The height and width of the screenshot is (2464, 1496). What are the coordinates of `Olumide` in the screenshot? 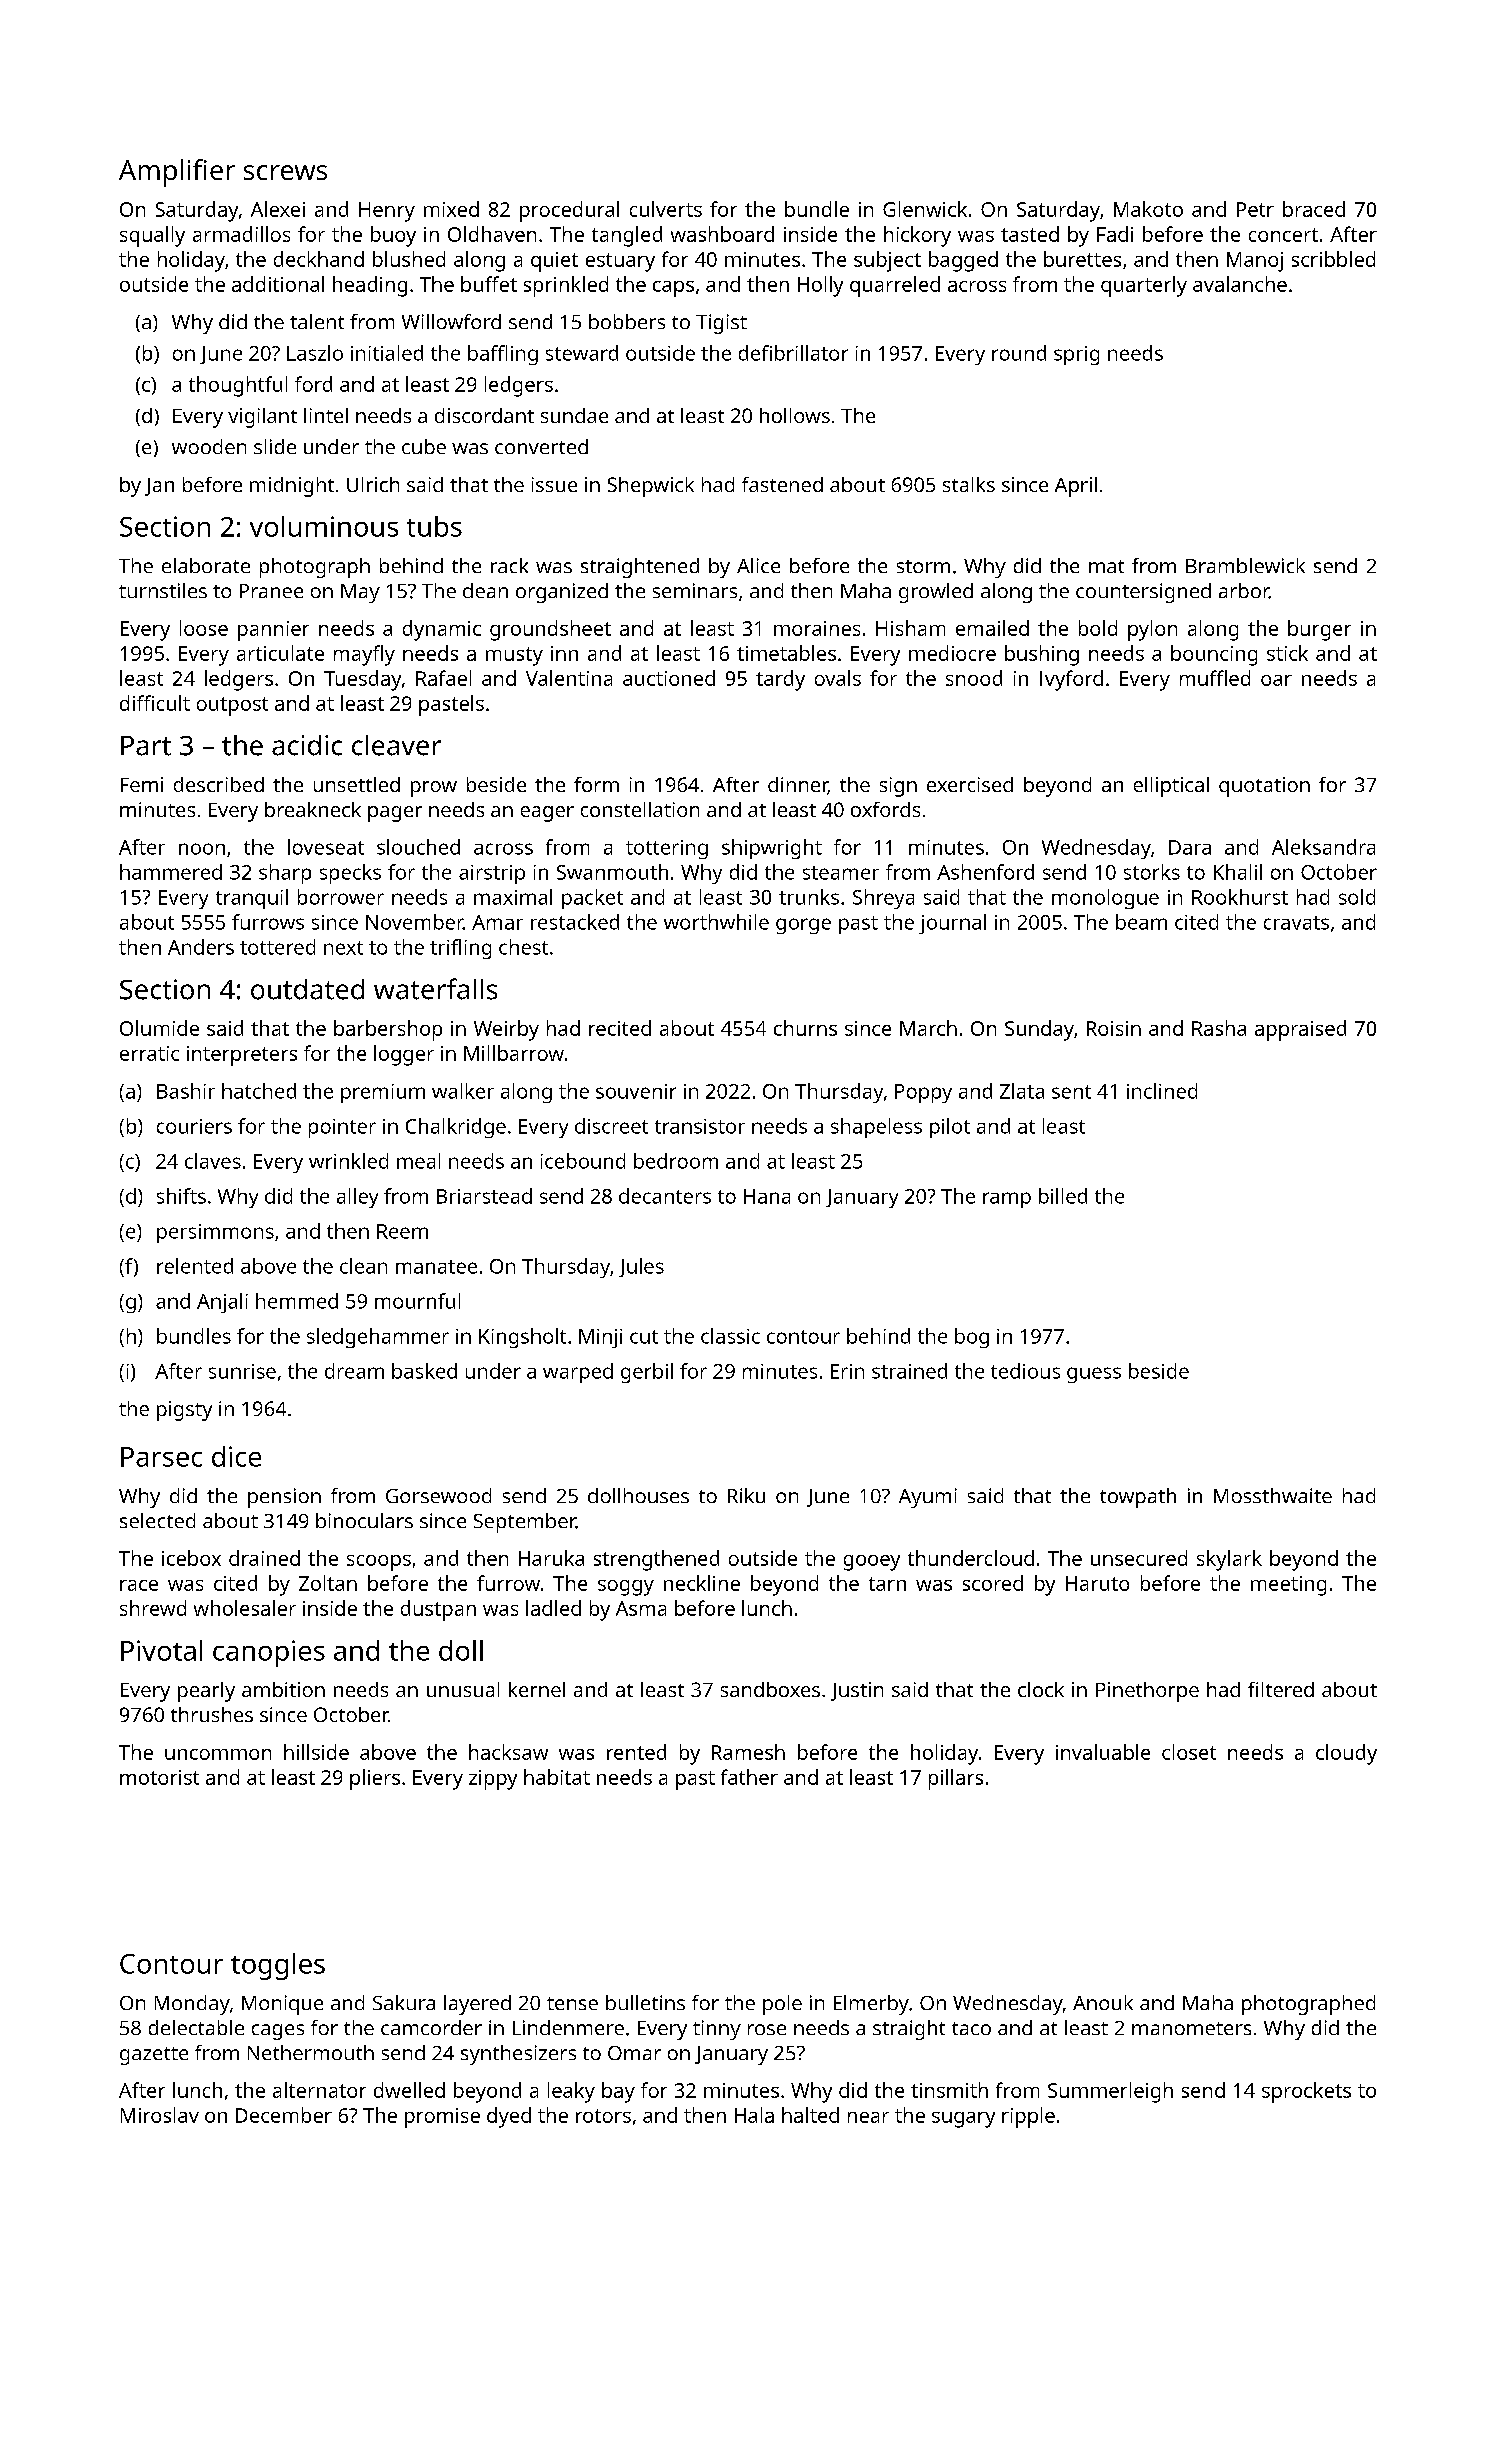 It's located at (159, 1028).
